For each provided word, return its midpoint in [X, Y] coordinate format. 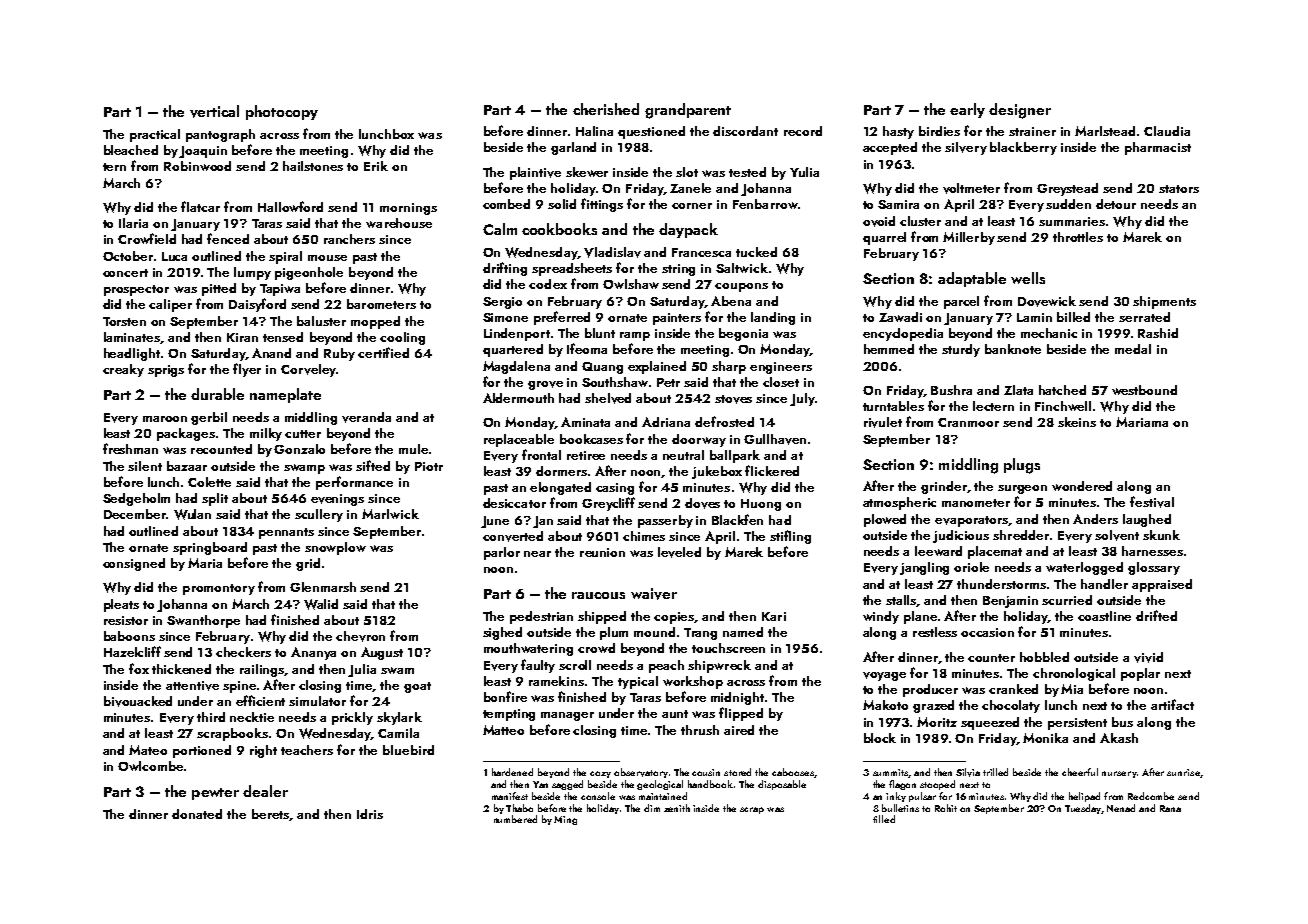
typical [638, 682]
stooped [937, 785]
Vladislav [612, 252]
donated [197, 814]
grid [308, 564]
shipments [1164, 302]
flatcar [200, 206]
